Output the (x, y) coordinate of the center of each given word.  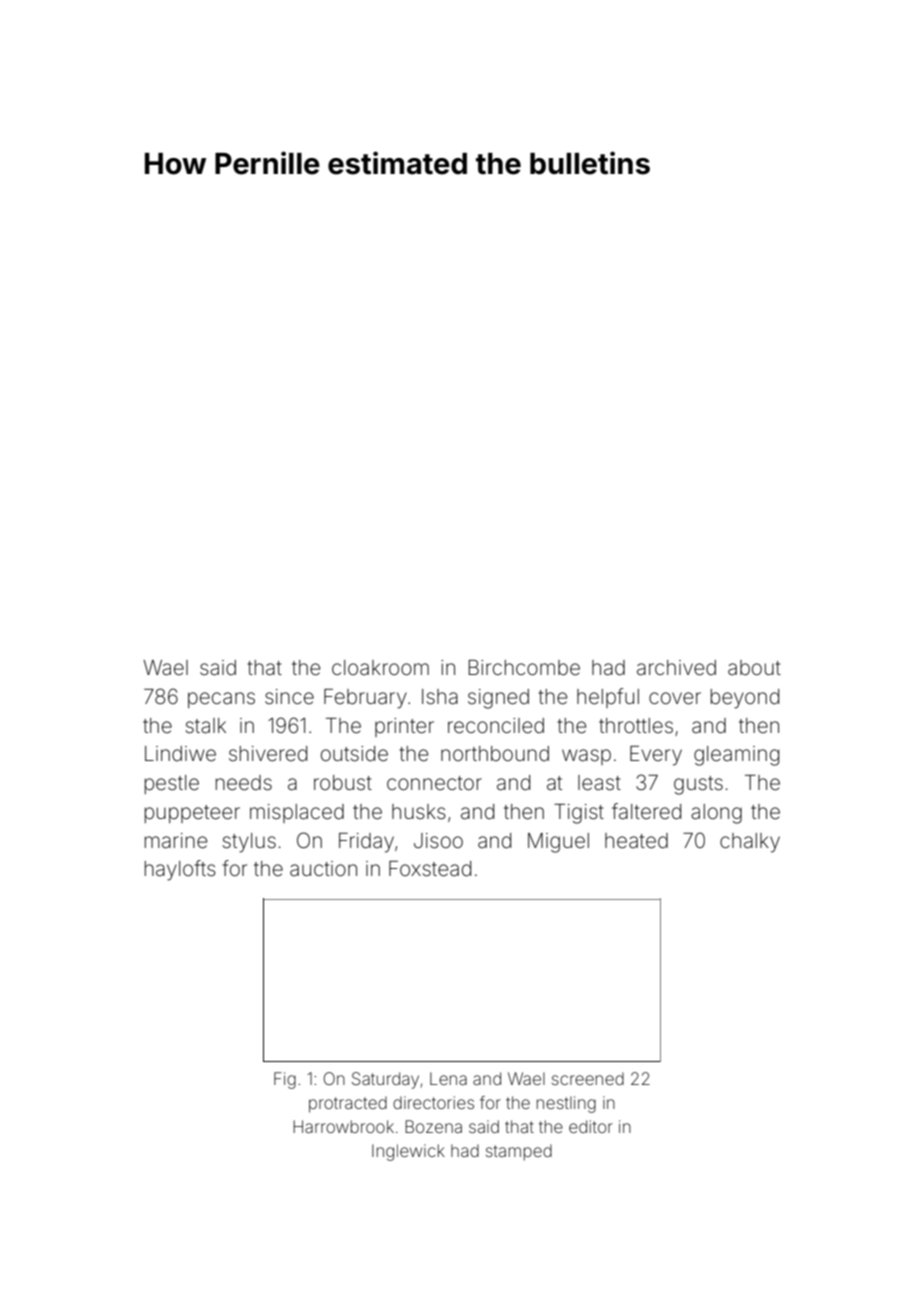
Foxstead (430, 869)
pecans (221, 700)
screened (588, 1078)
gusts (698, 785)
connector (434, 783)
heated (636, 840)
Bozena (433, 1126)
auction (323, 868)
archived (676, 668)
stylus (249, 843)
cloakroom (380, 667)
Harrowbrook (343, 1126)
